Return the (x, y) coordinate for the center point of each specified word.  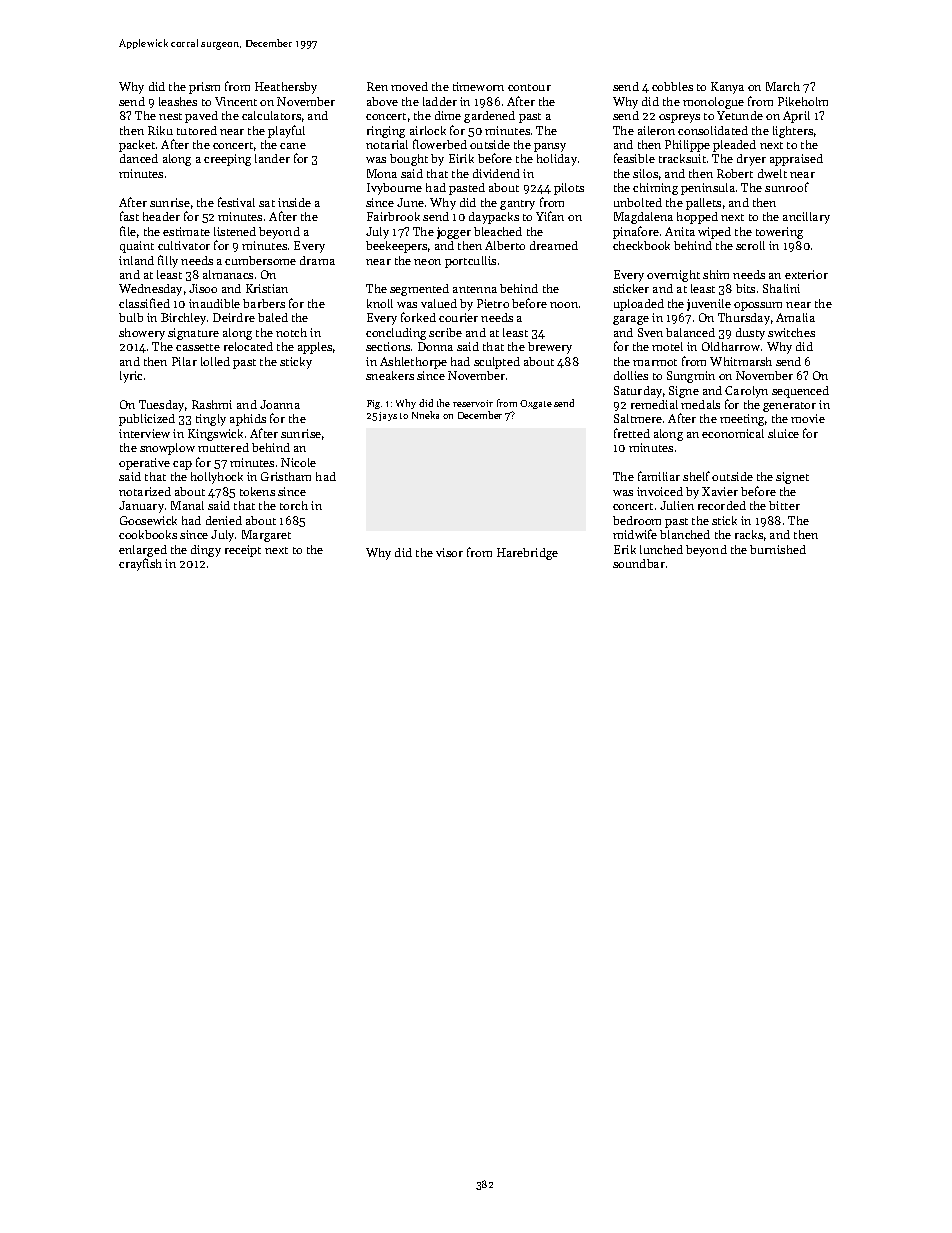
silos (645, 173)
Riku (160, 130)
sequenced (800, 392)
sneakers (390, 375)
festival (236, 202)
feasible (634, 158)
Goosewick (148, 520)
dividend (496, 173)
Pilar (184, 361)
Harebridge (527, 554)
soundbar (639, 563)
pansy (550, 147)
